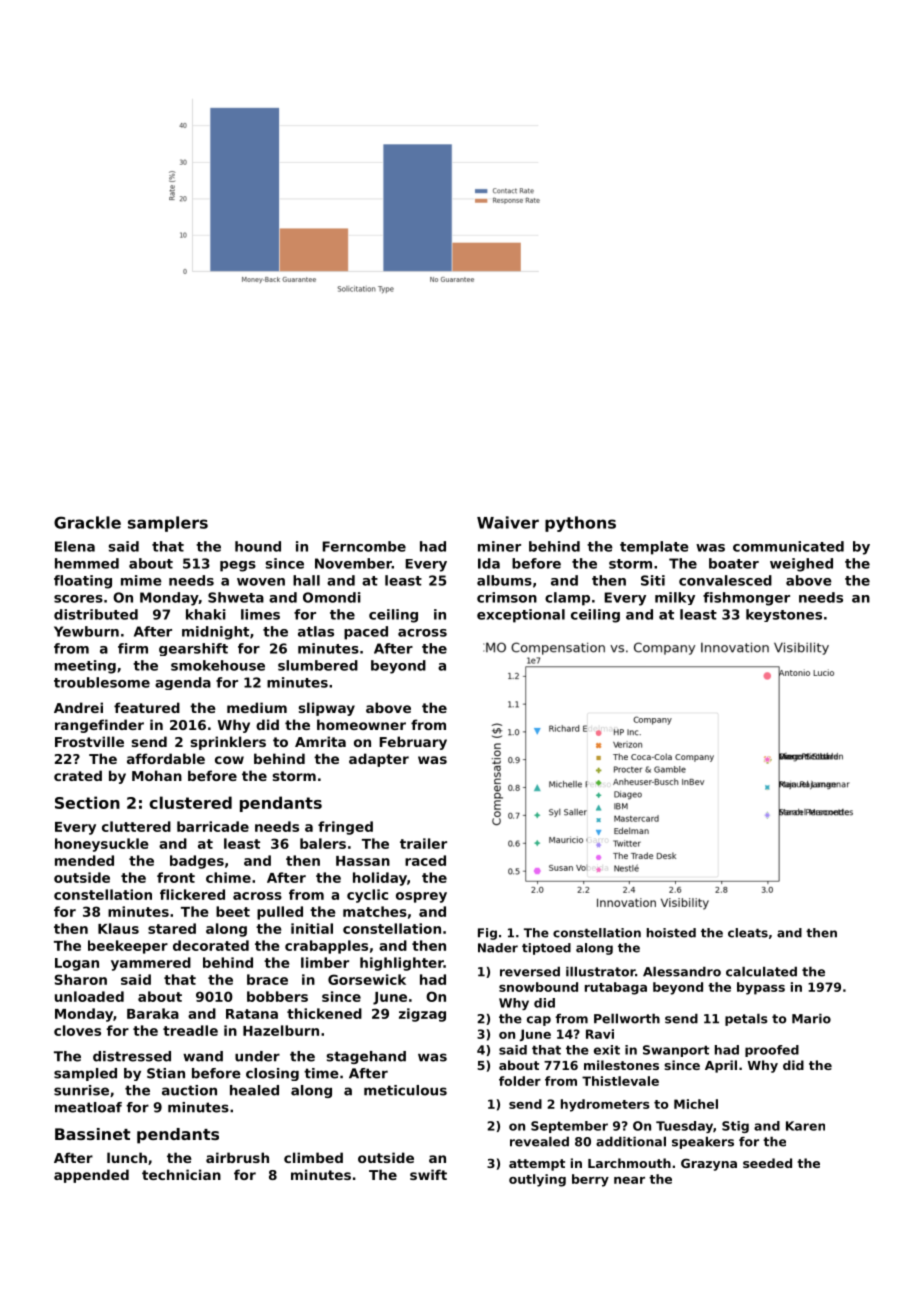 This image has width=924, height=1308. Describe the element at coordinates (425, 860) in the image. I see `raced` at that location.
